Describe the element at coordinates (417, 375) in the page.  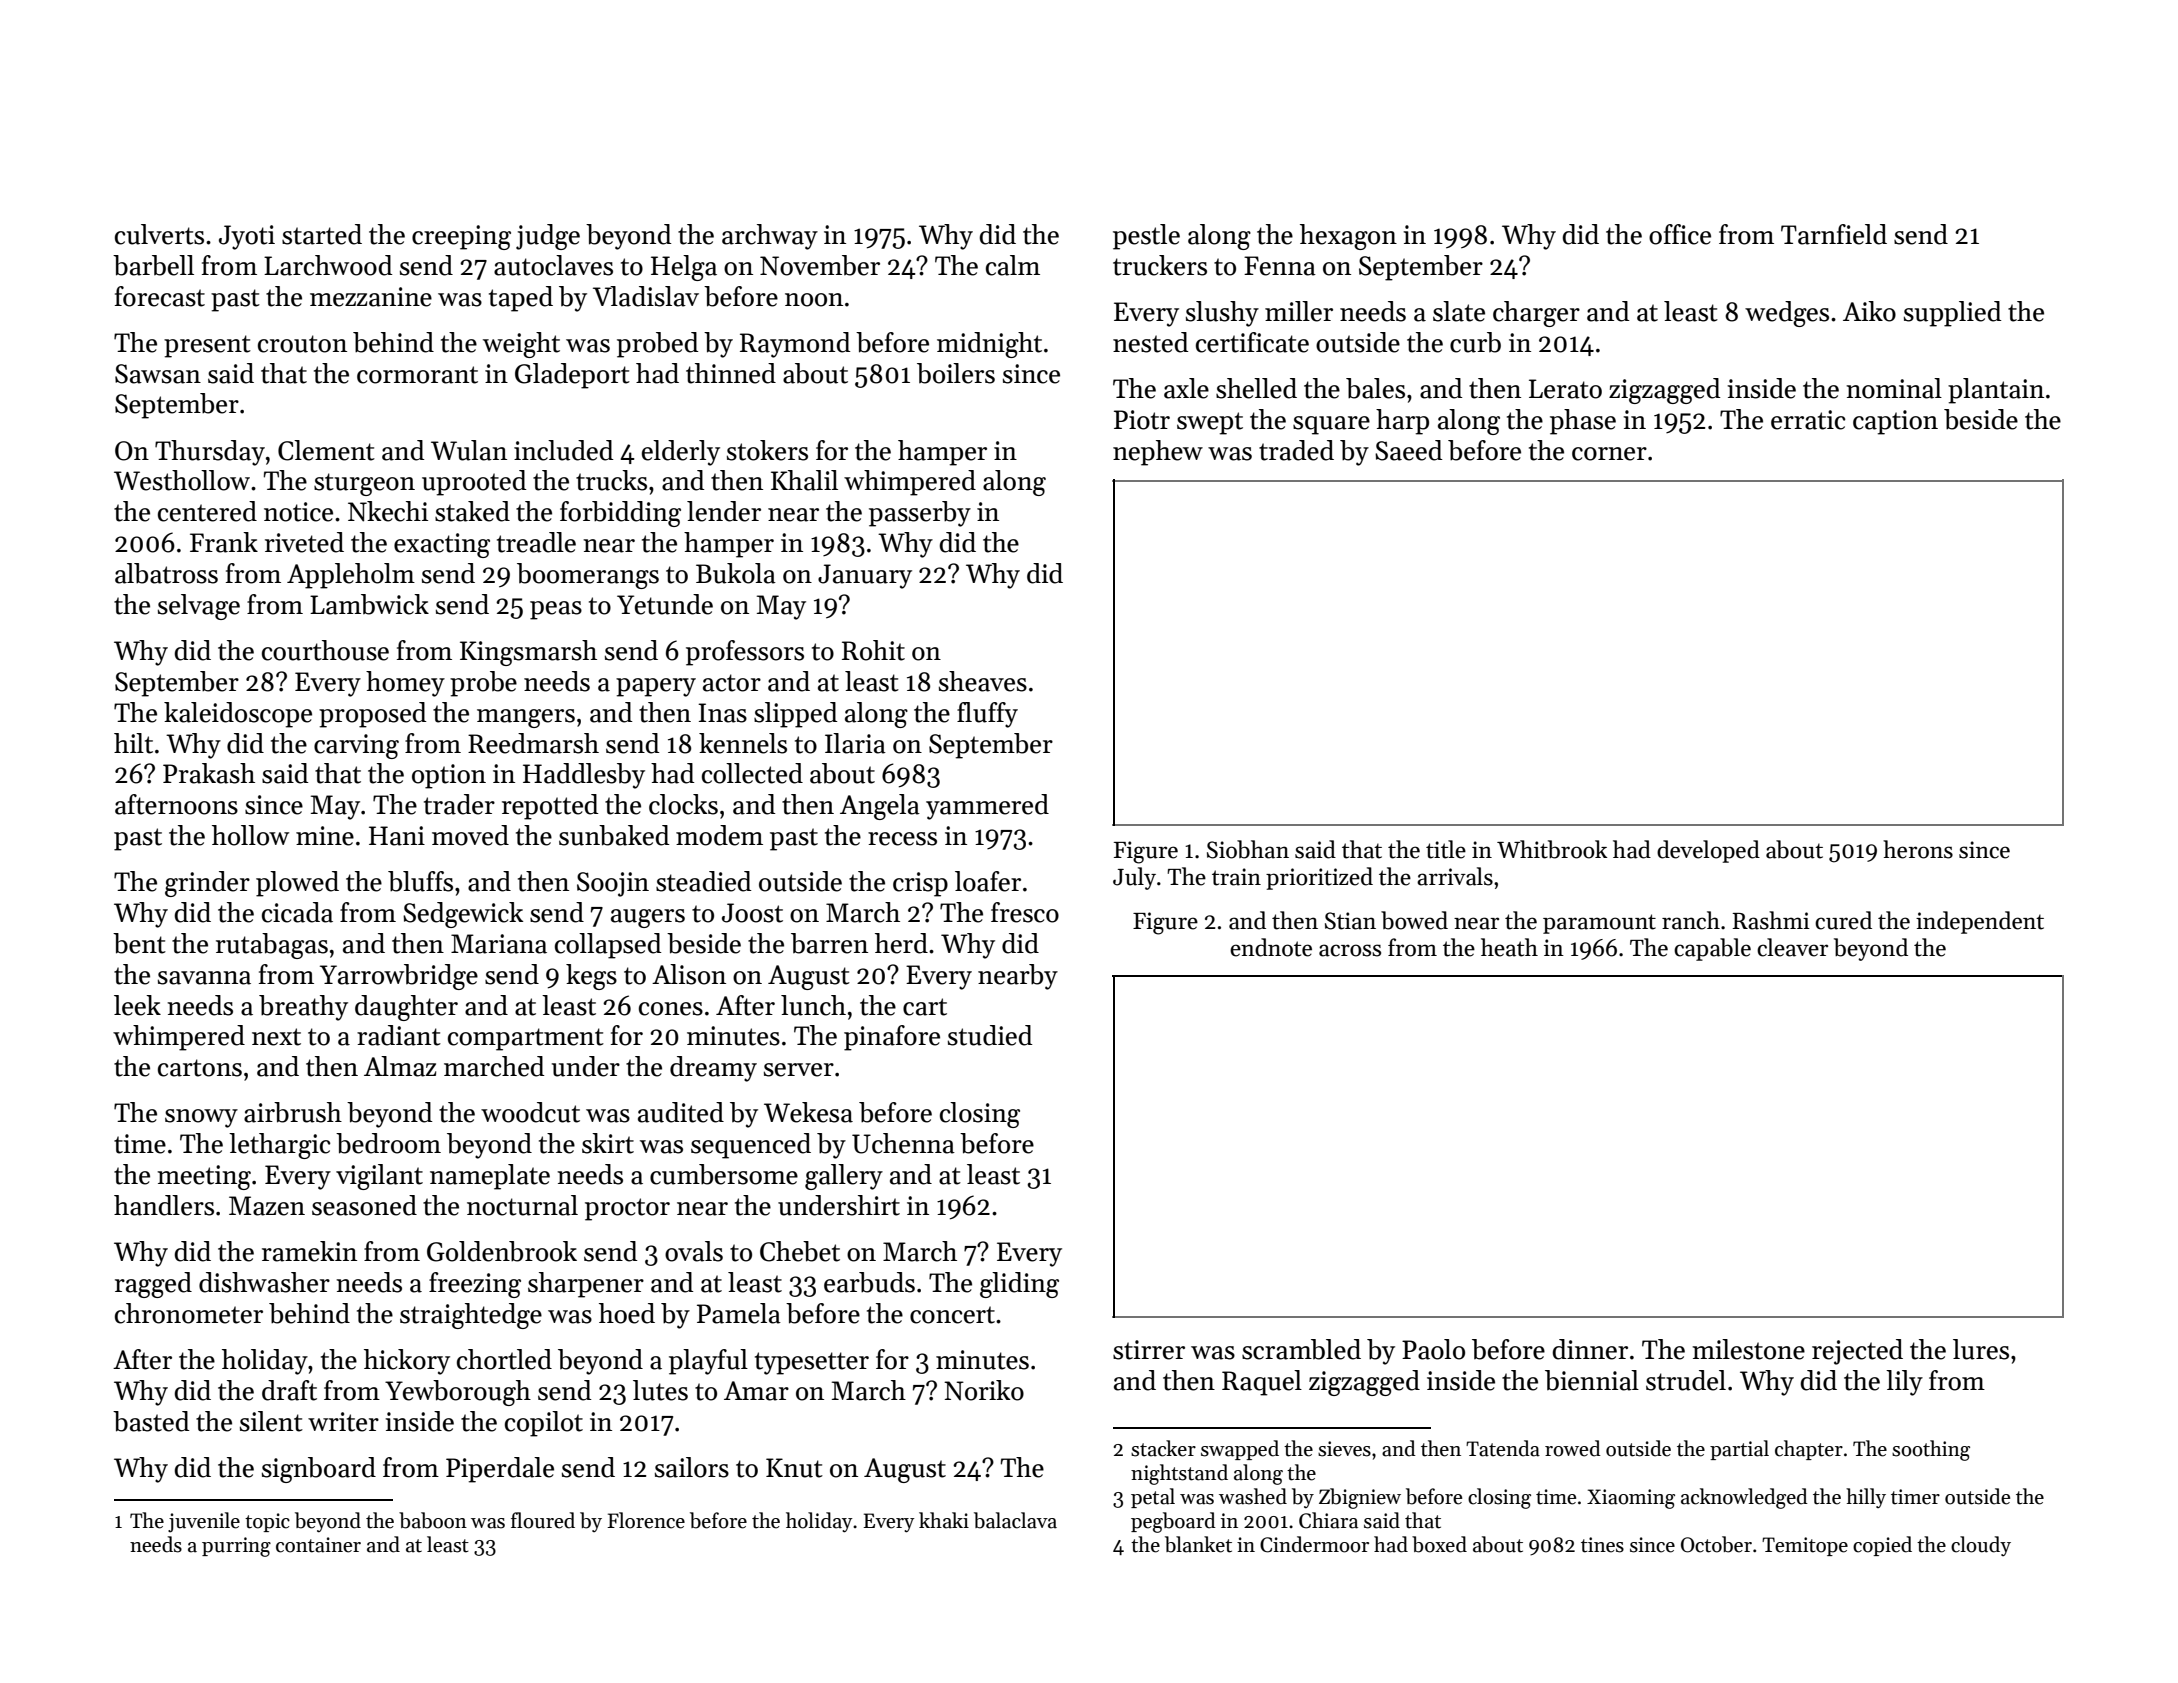
I see `cormorant` at that location.
